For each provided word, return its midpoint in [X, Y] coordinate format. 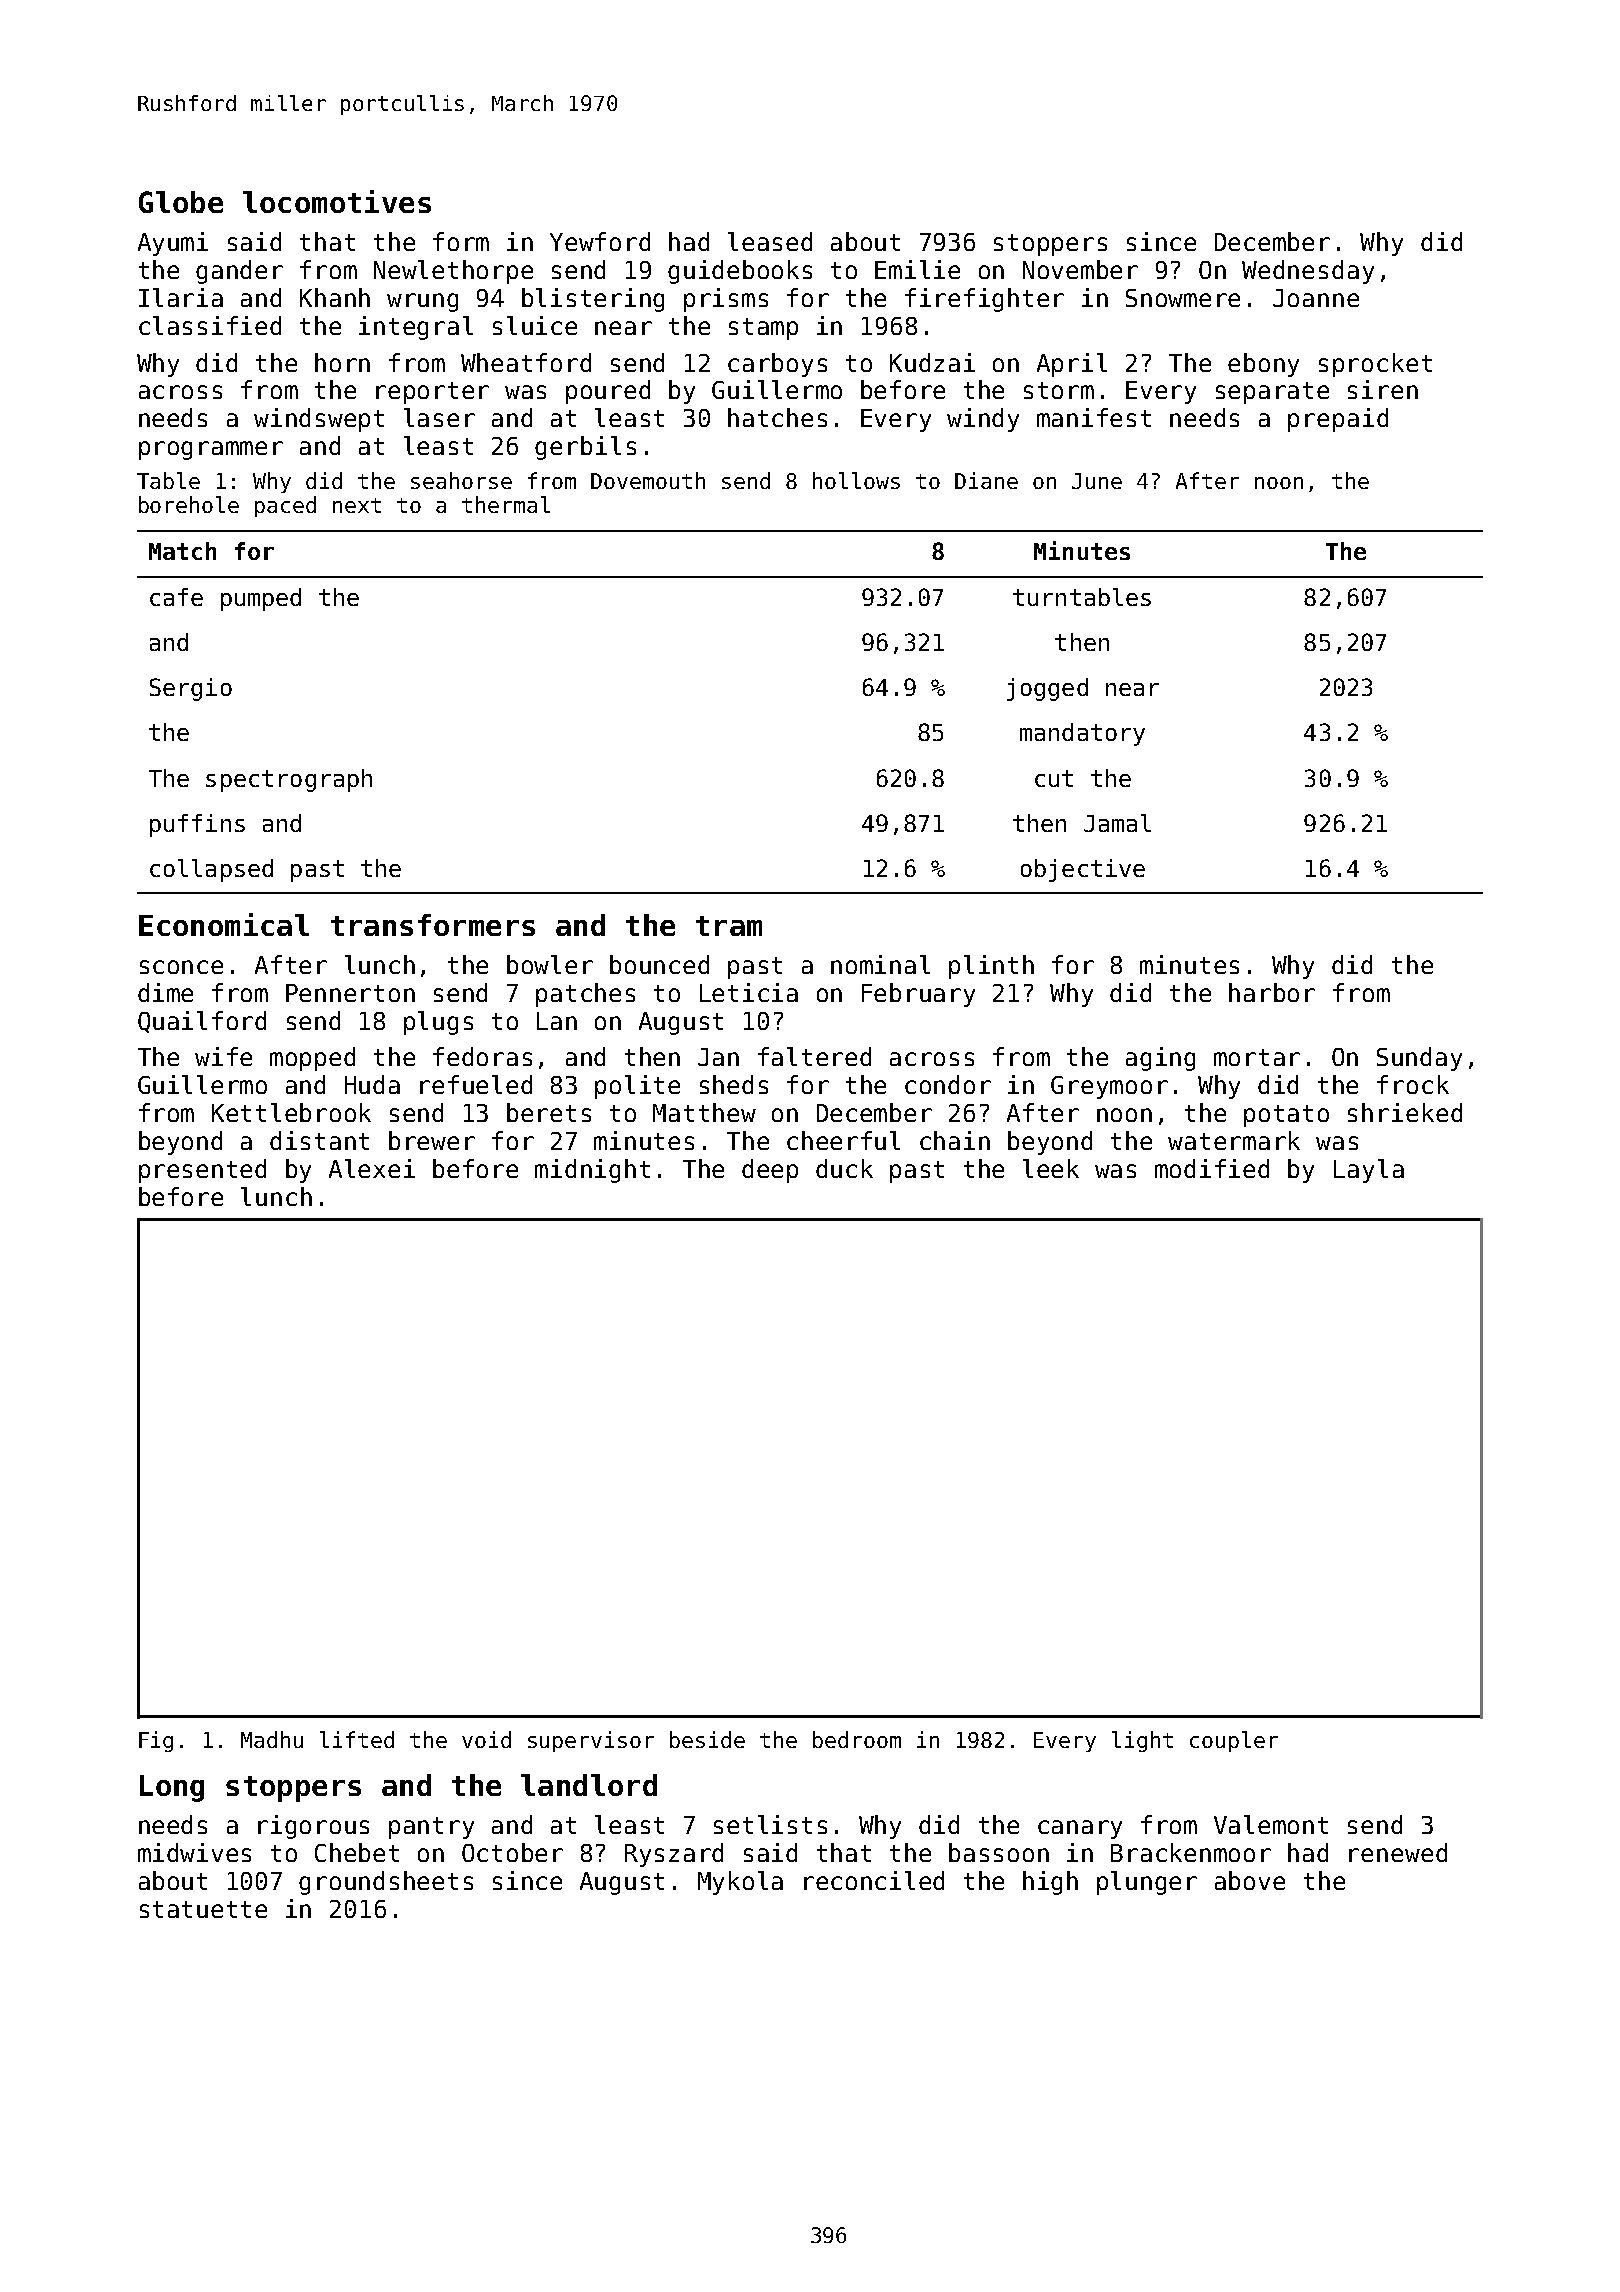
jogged [1047, 689]
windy [983, 420]
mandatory [1082, 734]
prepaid [1338, 420]
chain [955, 1140]
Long [172, 1788]
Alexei [372, 1168]
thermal [506, 504]
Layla [1369, 1171]
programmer [211, 450]
